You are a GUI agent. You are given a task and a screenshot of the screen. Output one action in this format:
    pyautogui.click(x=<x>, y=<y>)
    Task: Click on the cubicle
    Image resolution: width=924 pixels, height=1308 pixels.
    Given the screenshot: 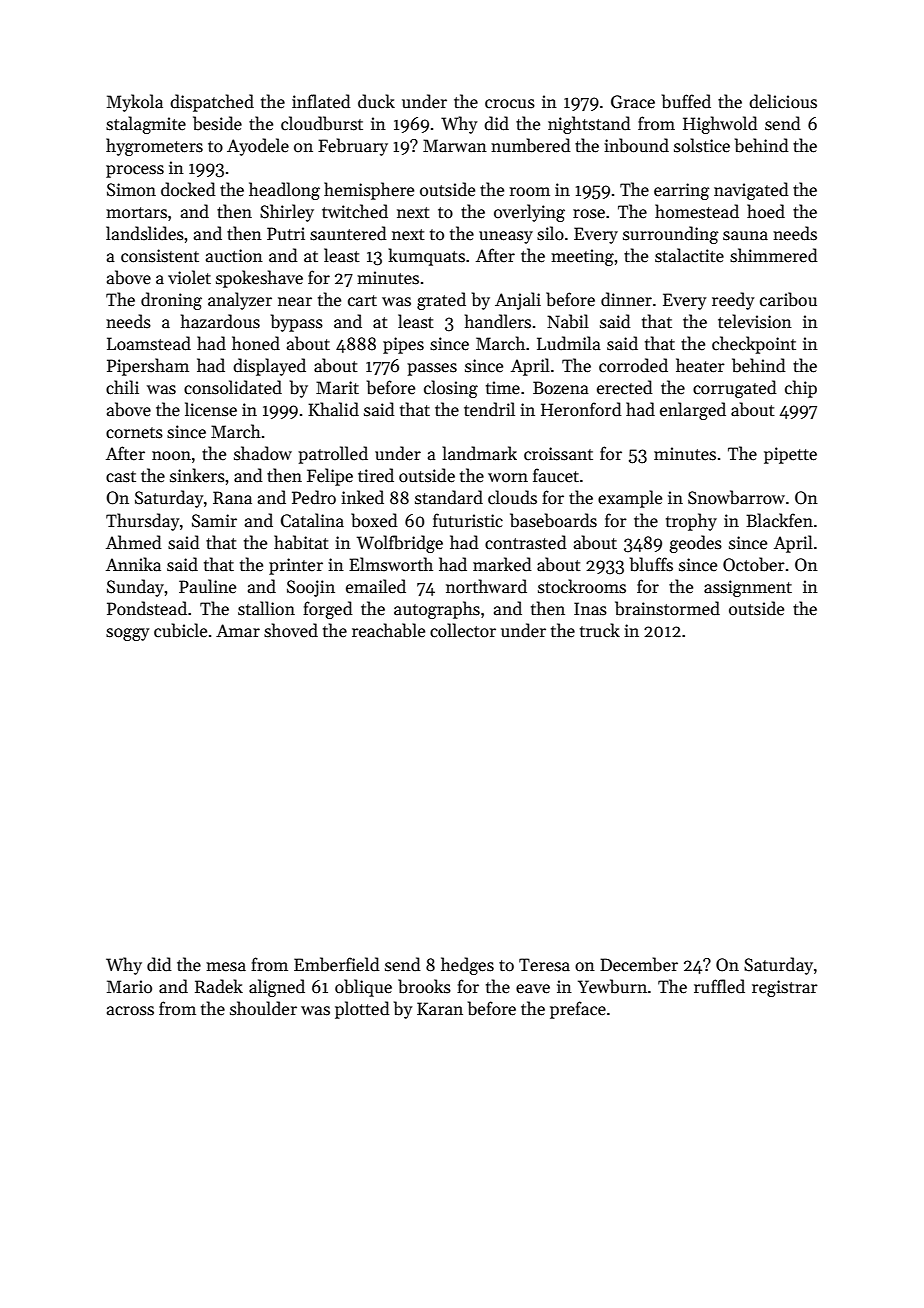 What is the action you would take?
    pyautogui.click(x=180, y=630)
